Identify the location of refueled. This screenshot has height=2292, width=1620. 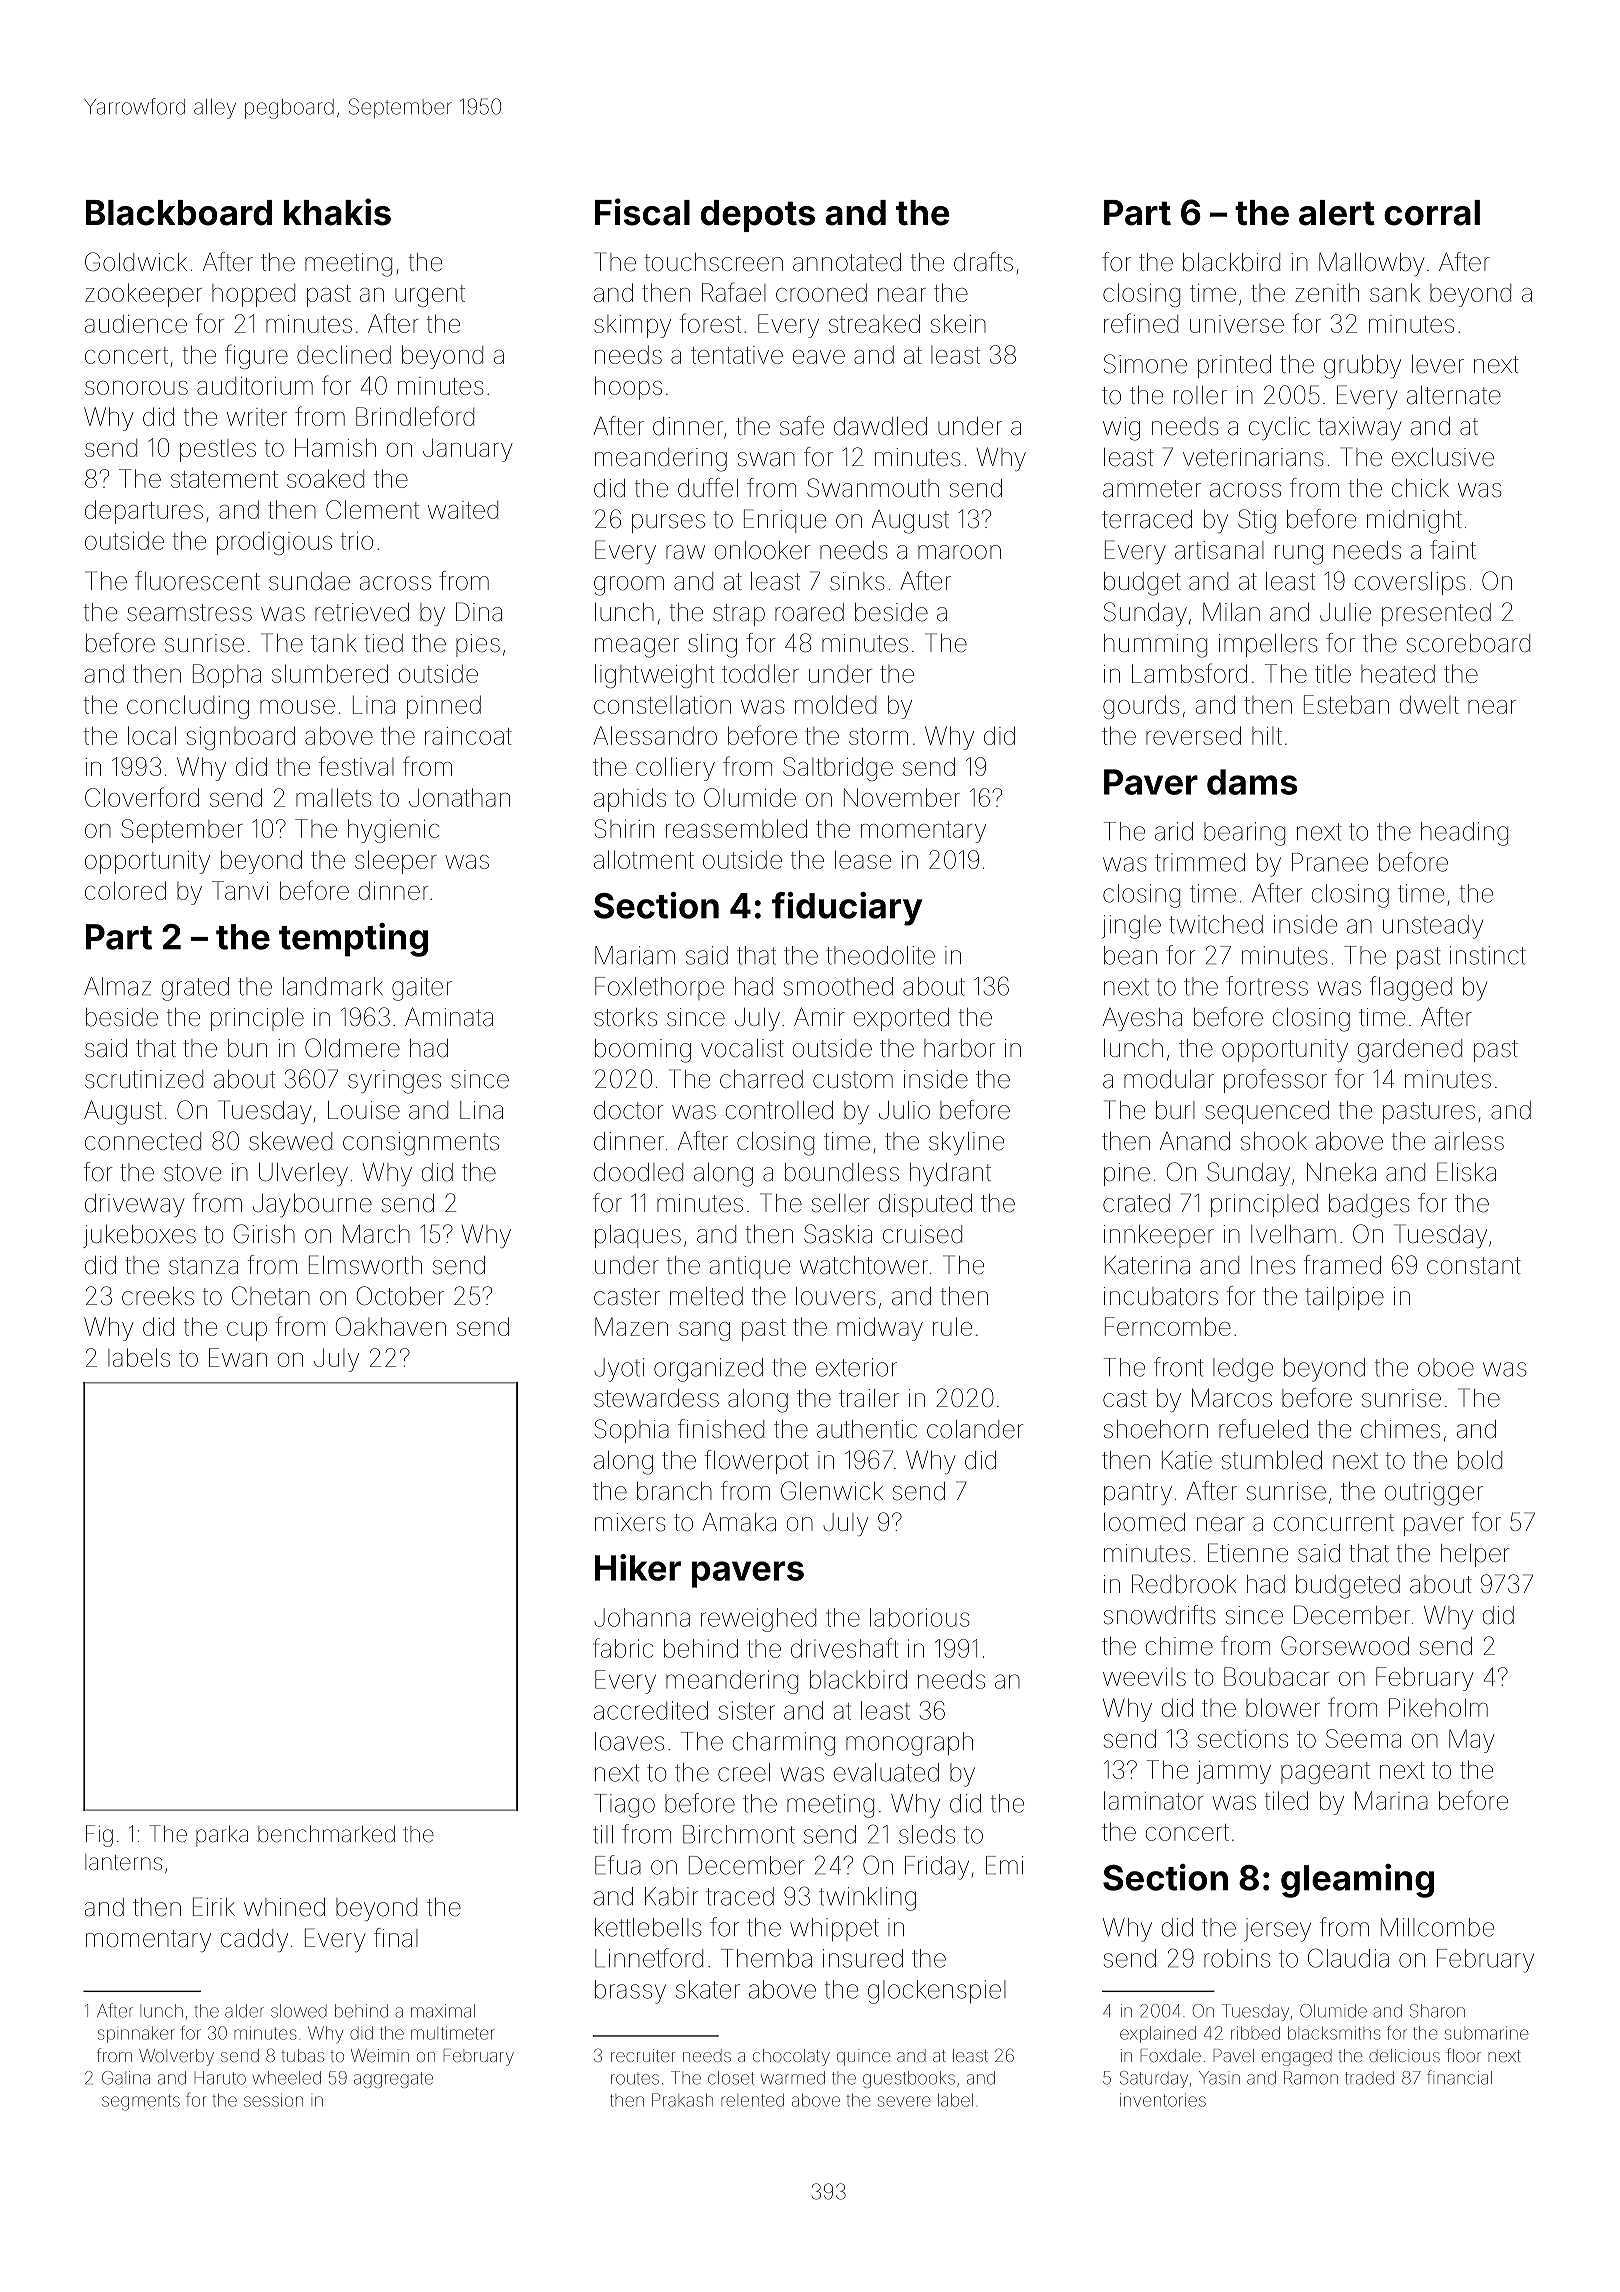
(1263, 1429).
